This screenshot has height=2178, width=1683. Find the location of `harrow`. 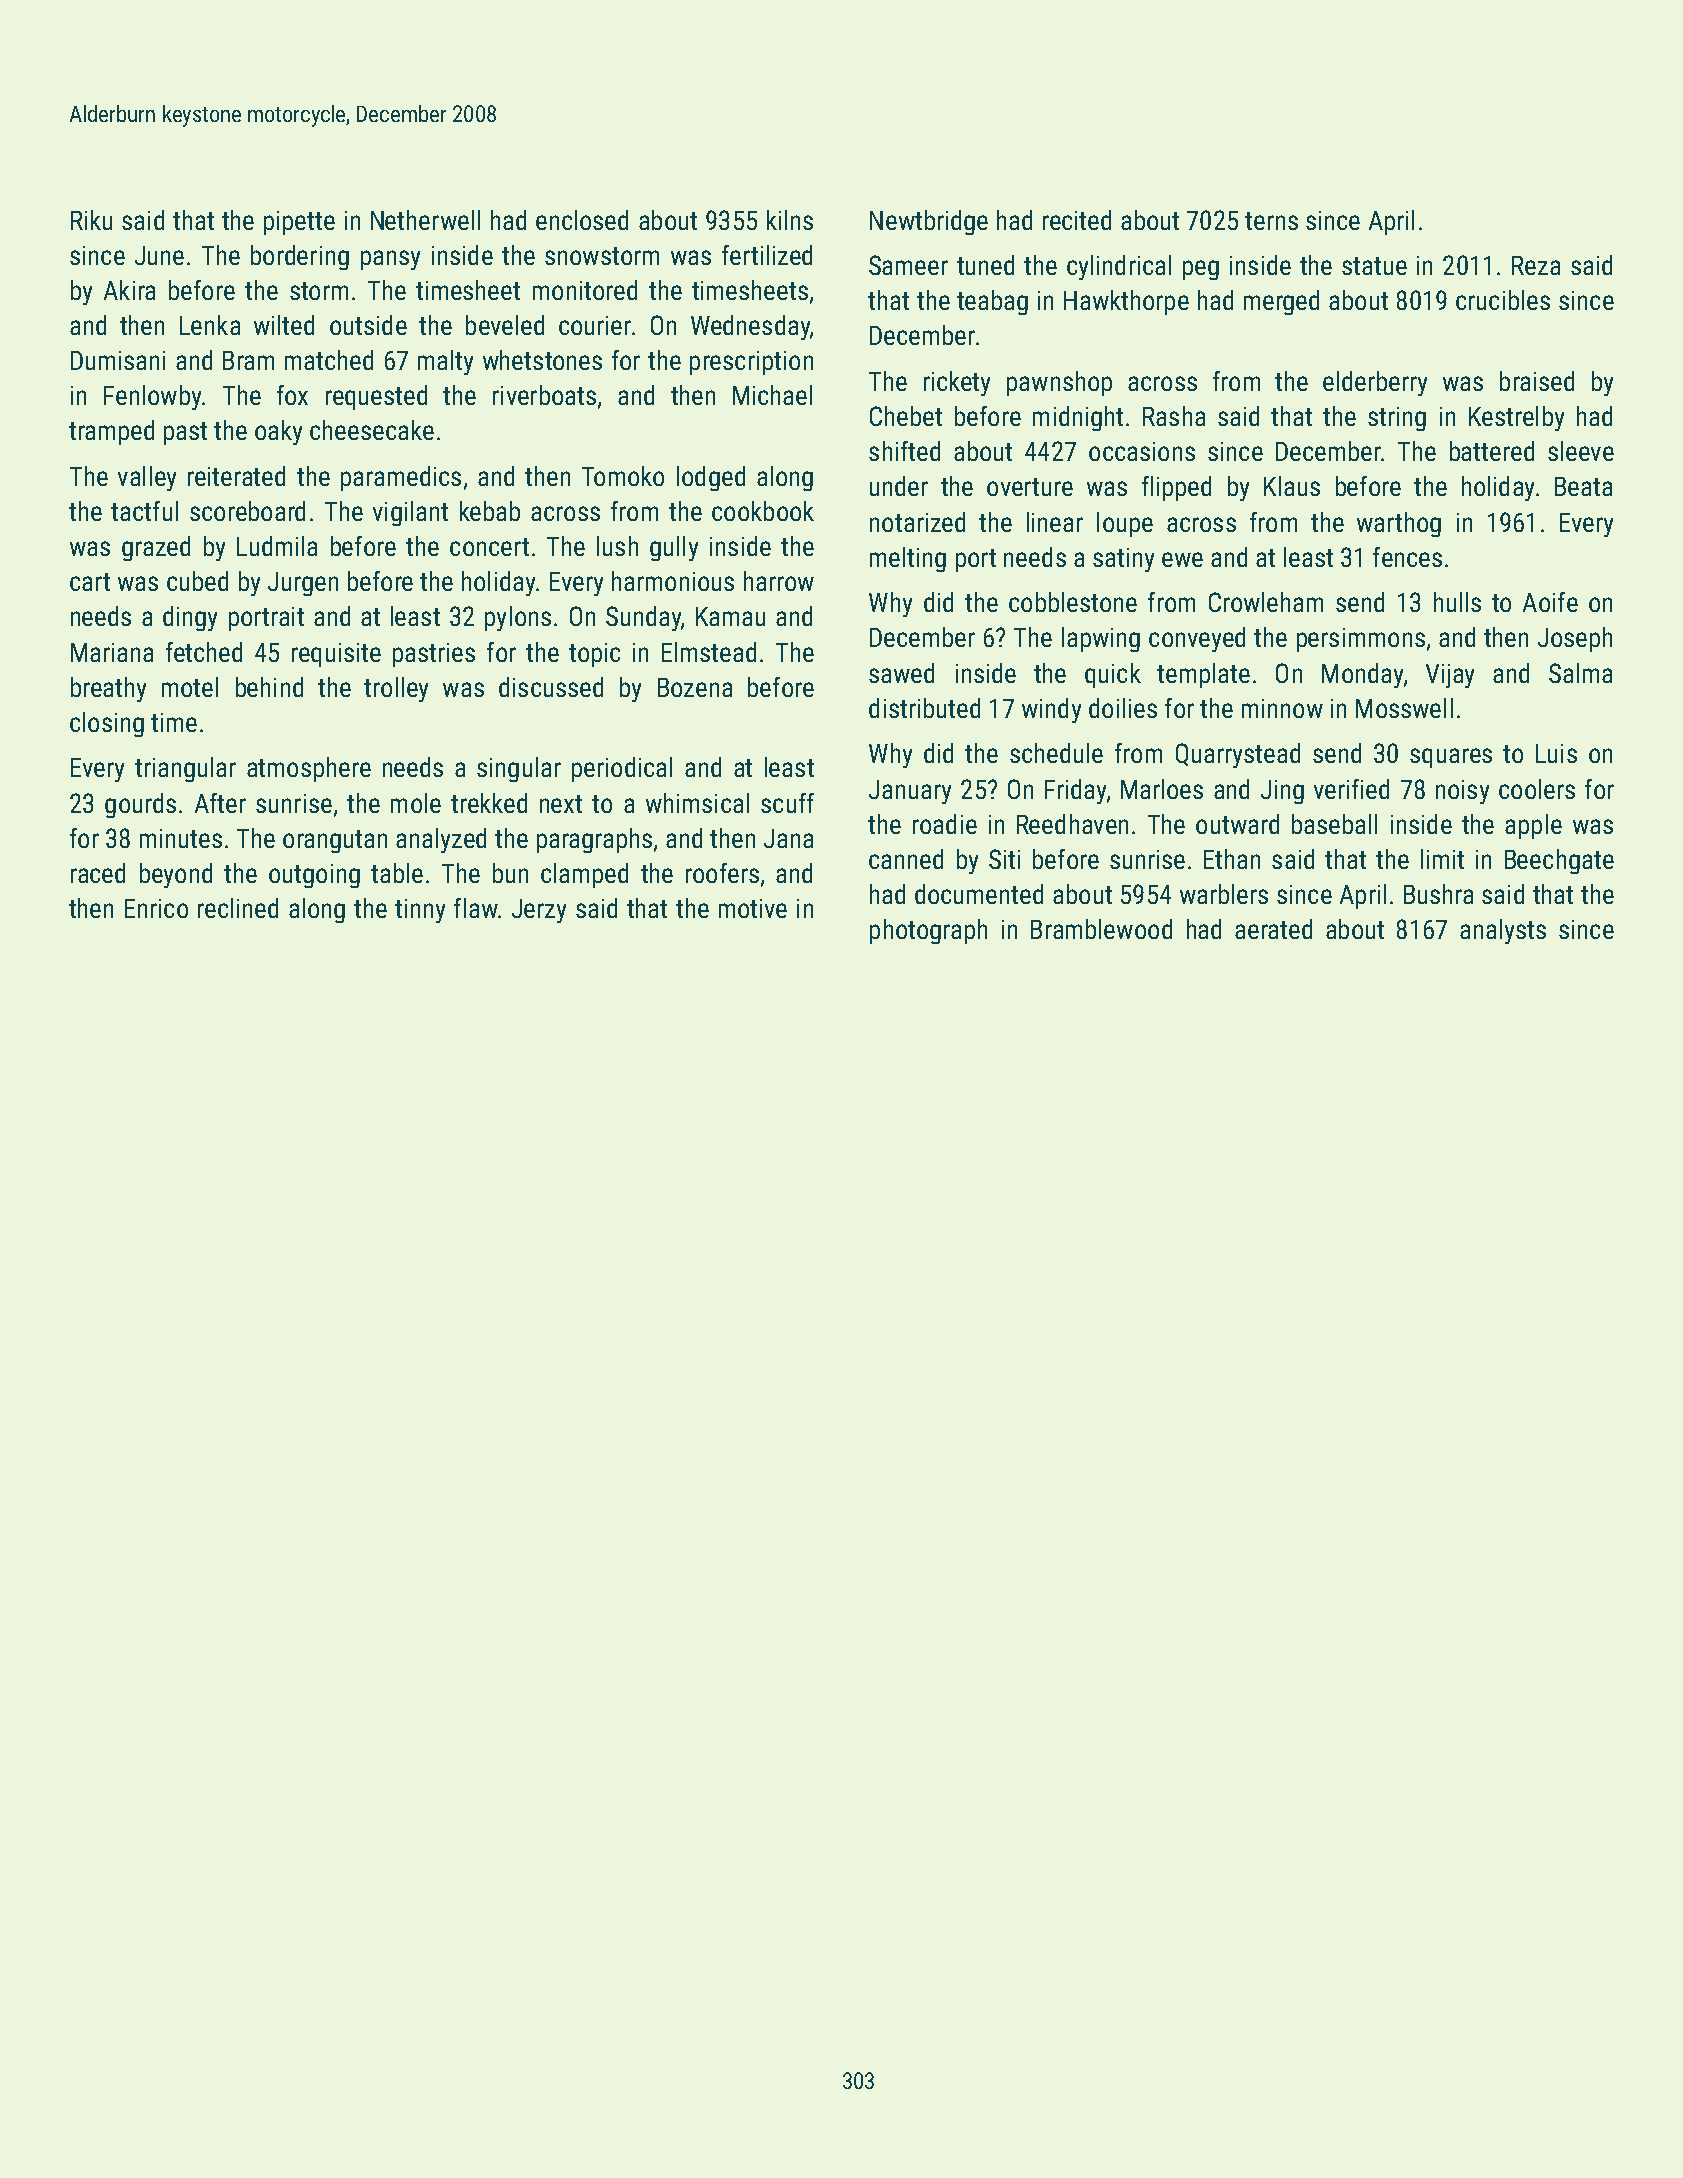

harrow is located at coordinates (779, 581).
